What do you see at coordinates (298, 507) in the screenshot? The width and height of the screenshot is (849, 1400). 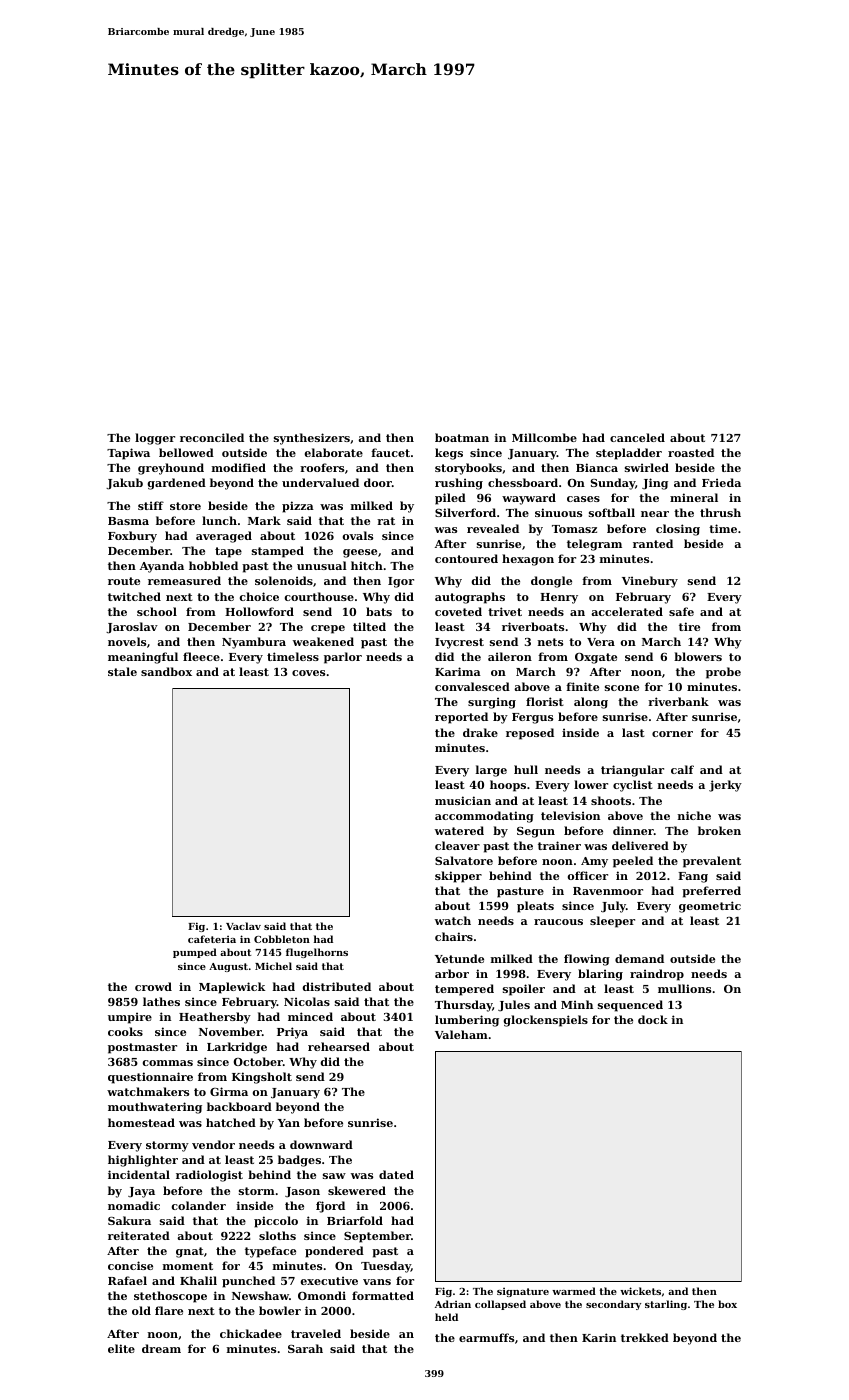 I see `pizza` at bounding box center [298, 507].
